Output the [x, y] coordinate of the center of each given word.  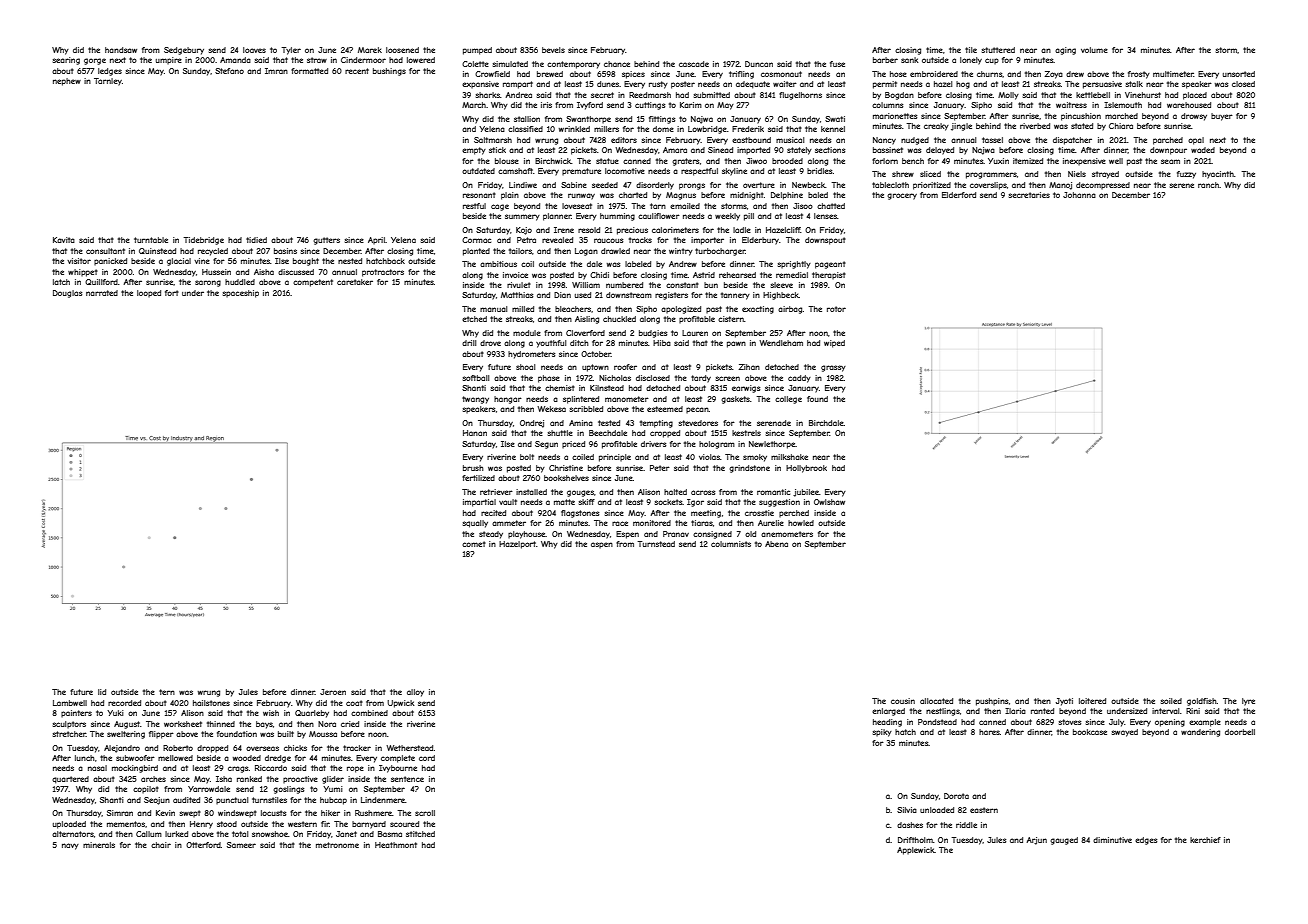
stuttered [998, 50]
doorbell [1240, 732]
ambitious [498, 264]
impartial [479, 503]
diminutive [1112, 840]
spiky [882, 733]
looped [149, 294]
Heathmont [396, 845]
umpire [169, 61]
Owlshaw [829, 502]
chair [161, 845]
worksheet [183, 724]
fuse [837, 64]
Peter [660, 468]
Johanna [1079, 195]
